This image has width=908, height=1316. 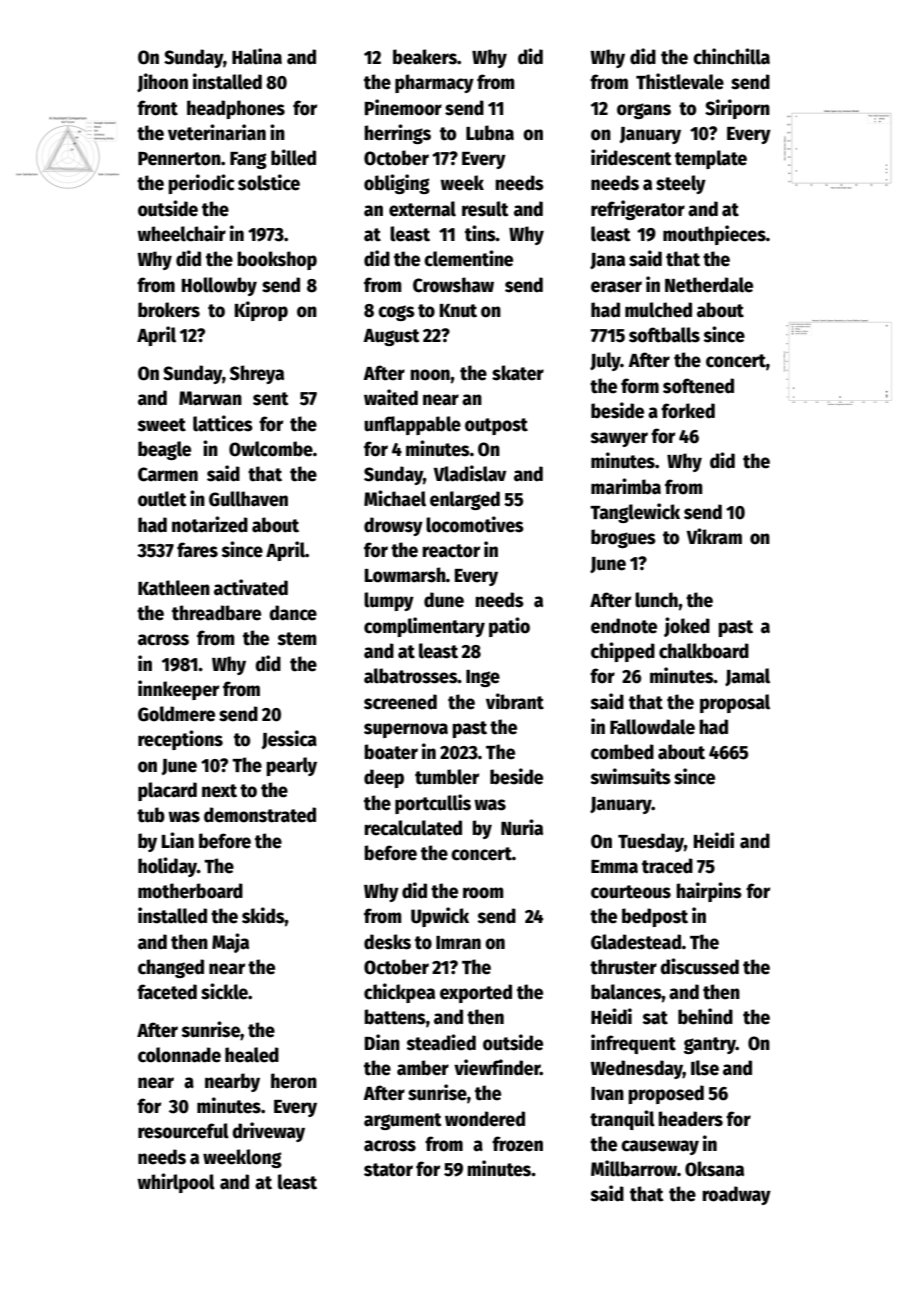 What do you see at coordinates (395, 498) in the image?
I see `Michael` at bounding box center [395, 498].
